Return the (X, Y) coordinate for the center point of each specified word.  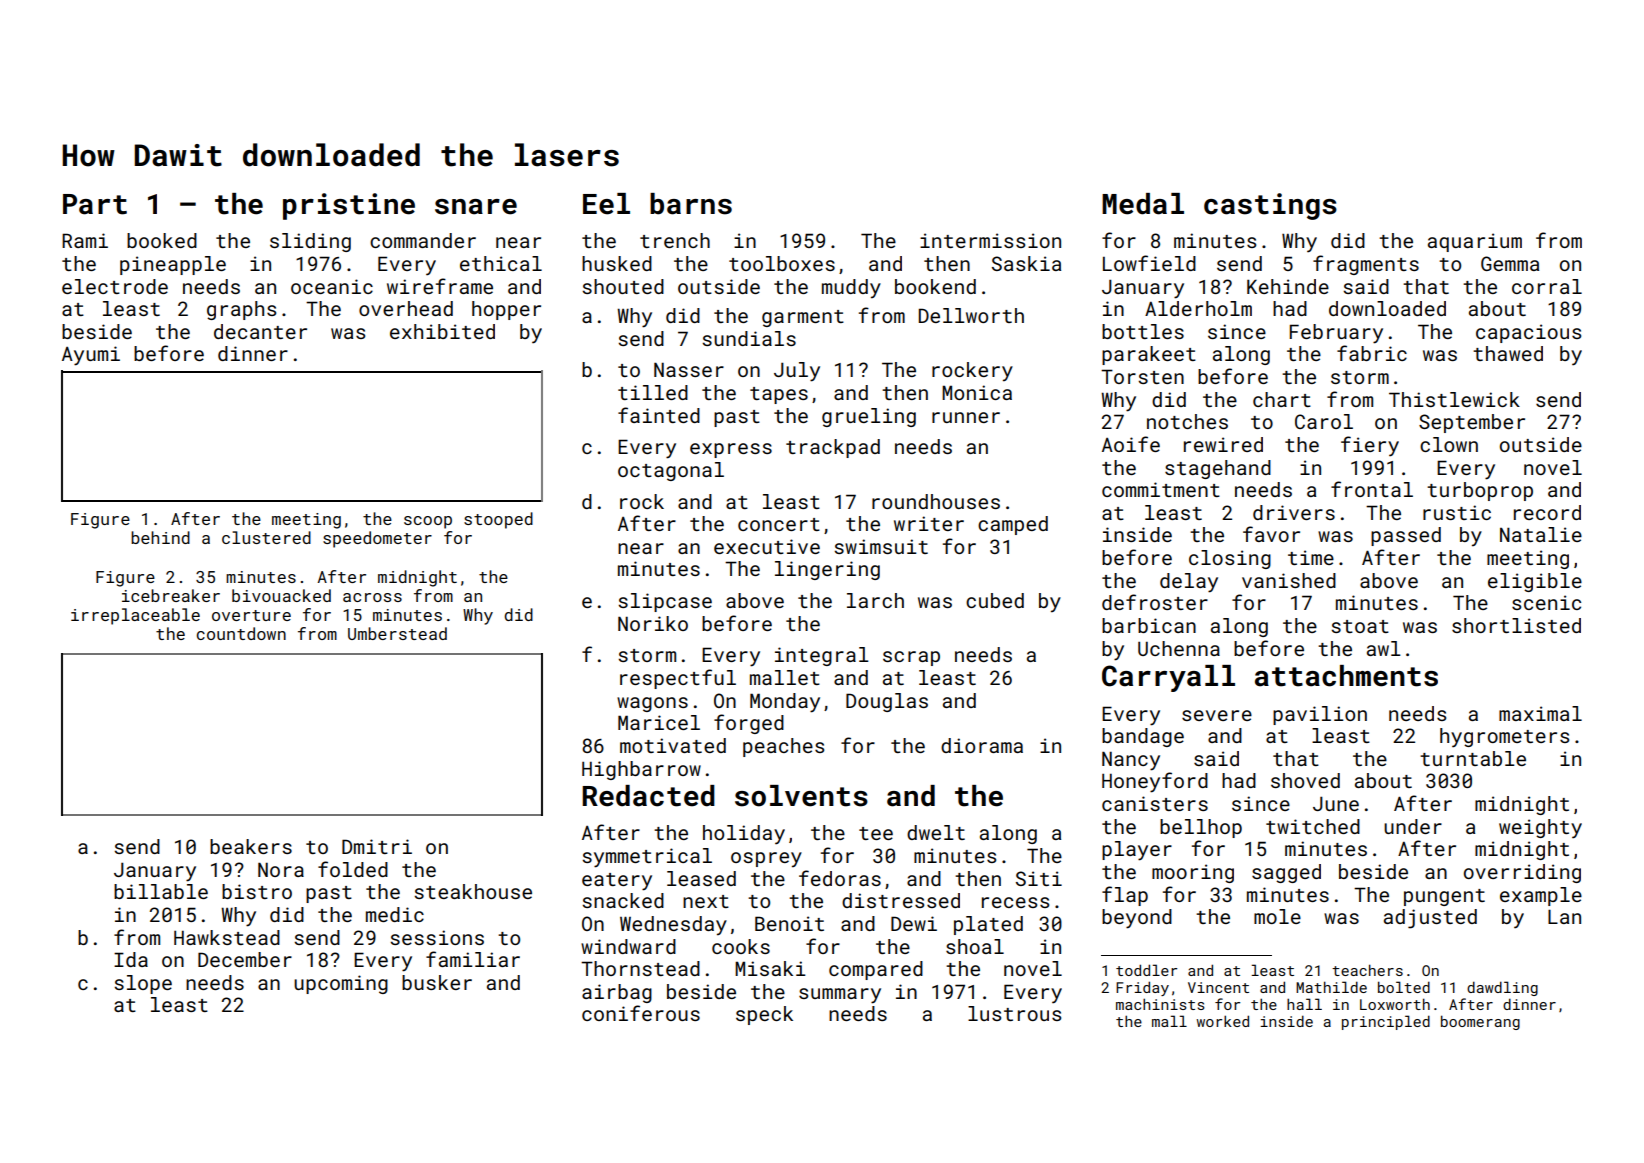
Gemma (1510, 263)
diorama (982, 745)
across (372, 597)
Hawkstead (227, 937)
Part (95, 204)
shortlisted (1516, 625)
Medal (1143, 204)
